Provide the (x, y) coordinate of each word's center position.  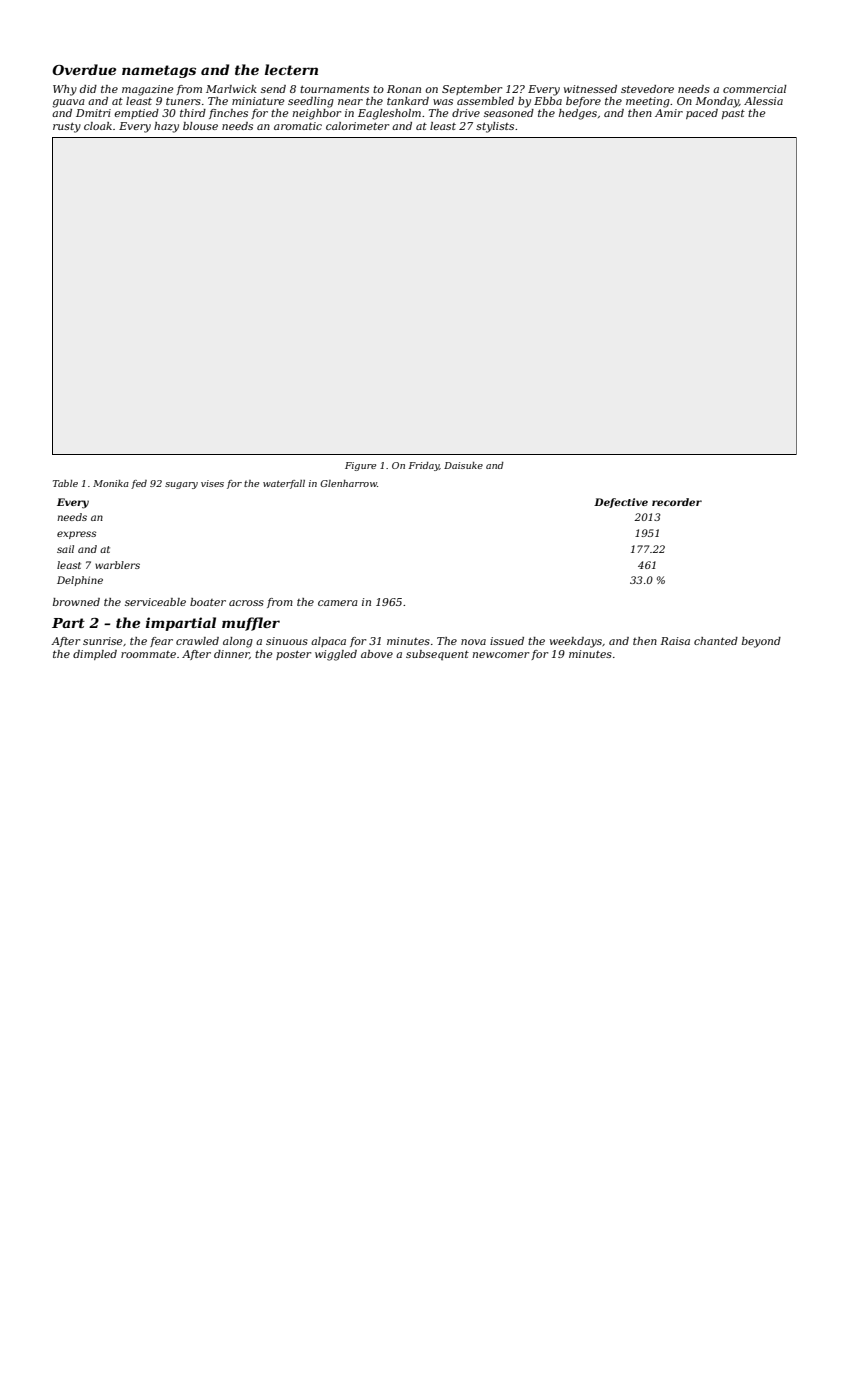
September (472, 90)
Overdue (84, 69)
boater (208, 602)
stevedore (647, 89)
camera (337, 603)
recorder (677, 502)
